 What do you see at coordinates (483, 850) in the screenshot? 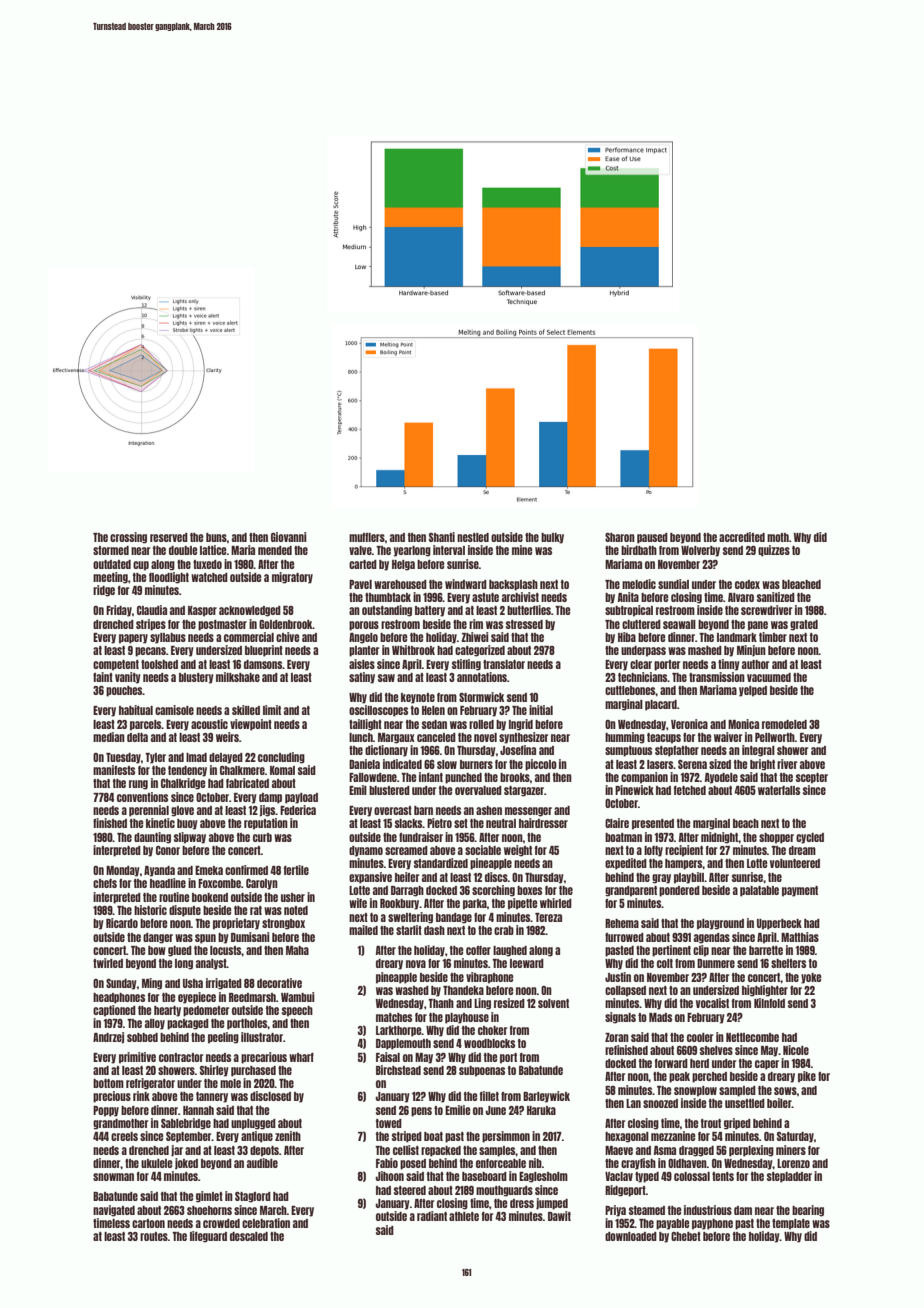
I see `sociable` at bounding box center [483, 850].
